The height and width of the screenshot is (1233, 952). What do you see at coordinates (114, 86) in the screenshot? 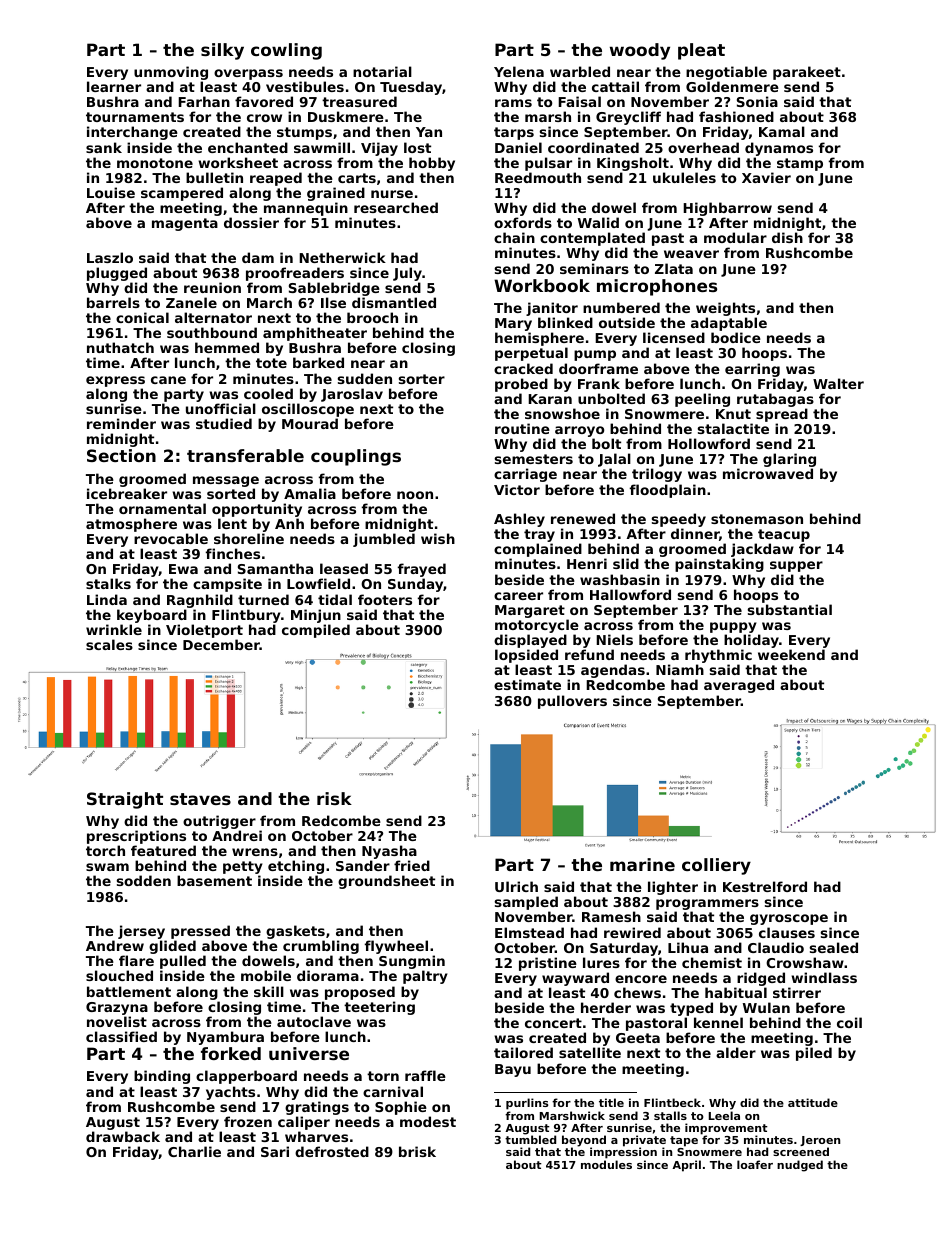
I see `learner` at bounding box center [114, 86].
